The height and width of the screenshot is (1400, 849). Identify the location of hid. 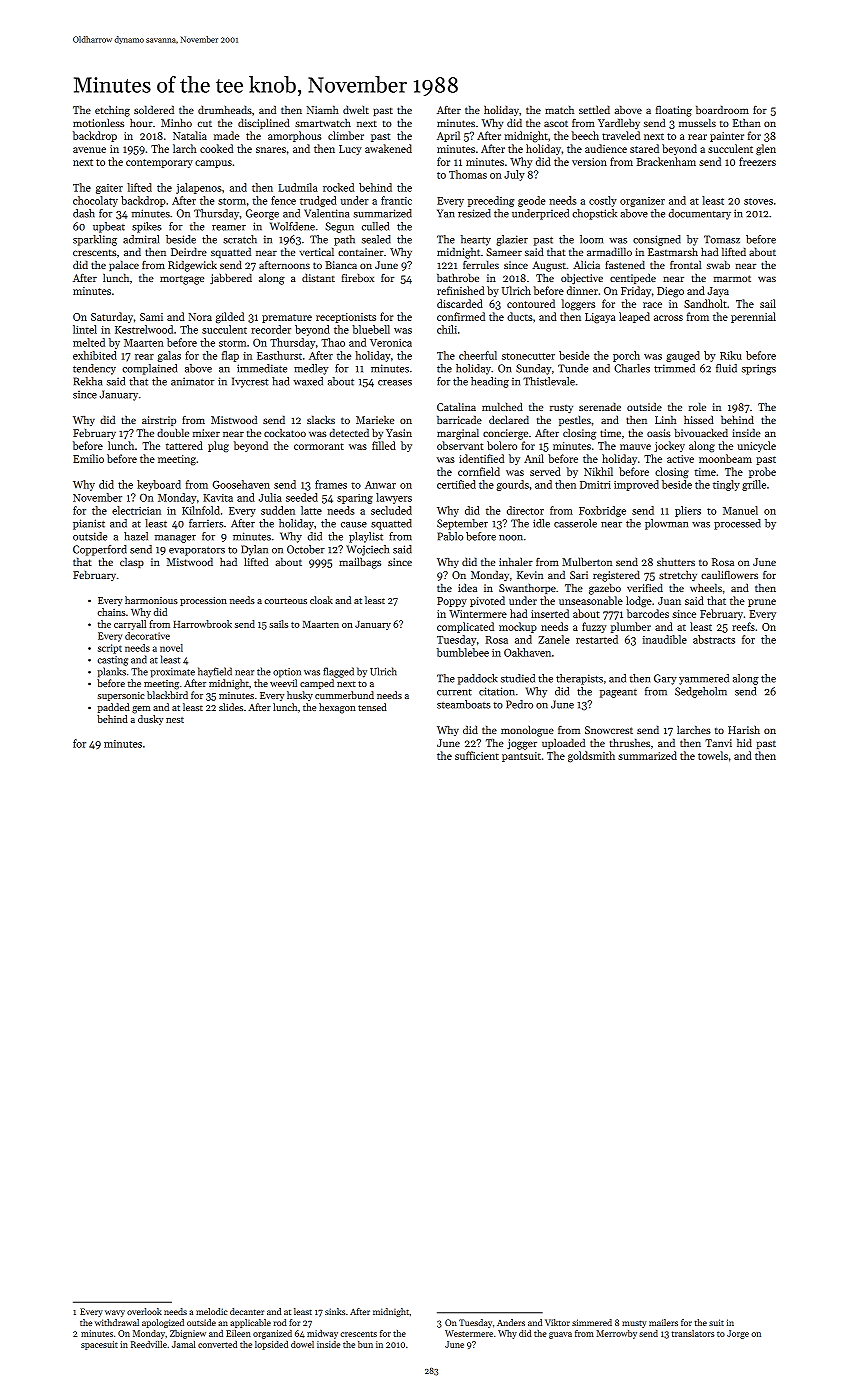
(744, 743).
